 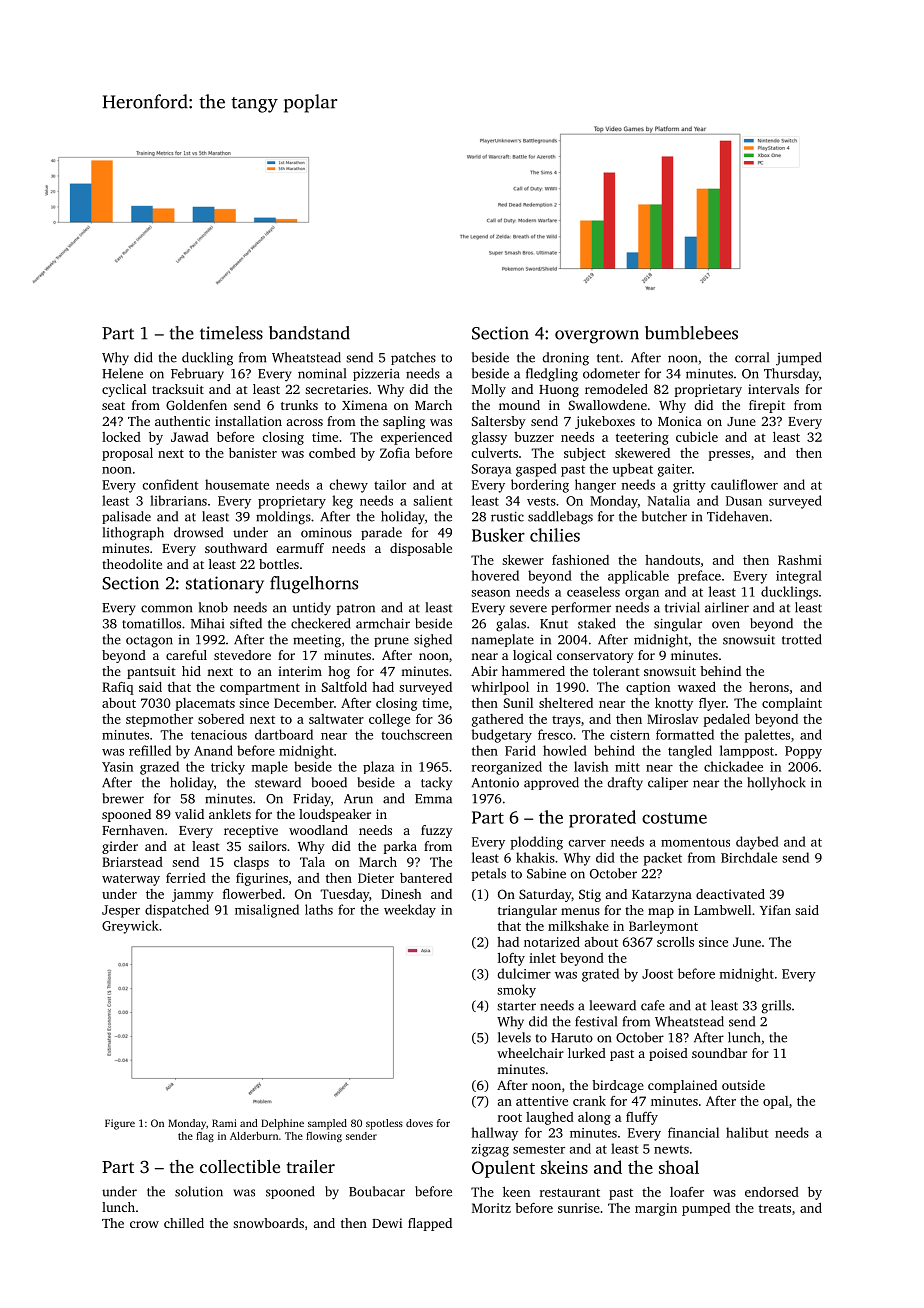 I want to click on Rami, so click(x=224, y=1123).
